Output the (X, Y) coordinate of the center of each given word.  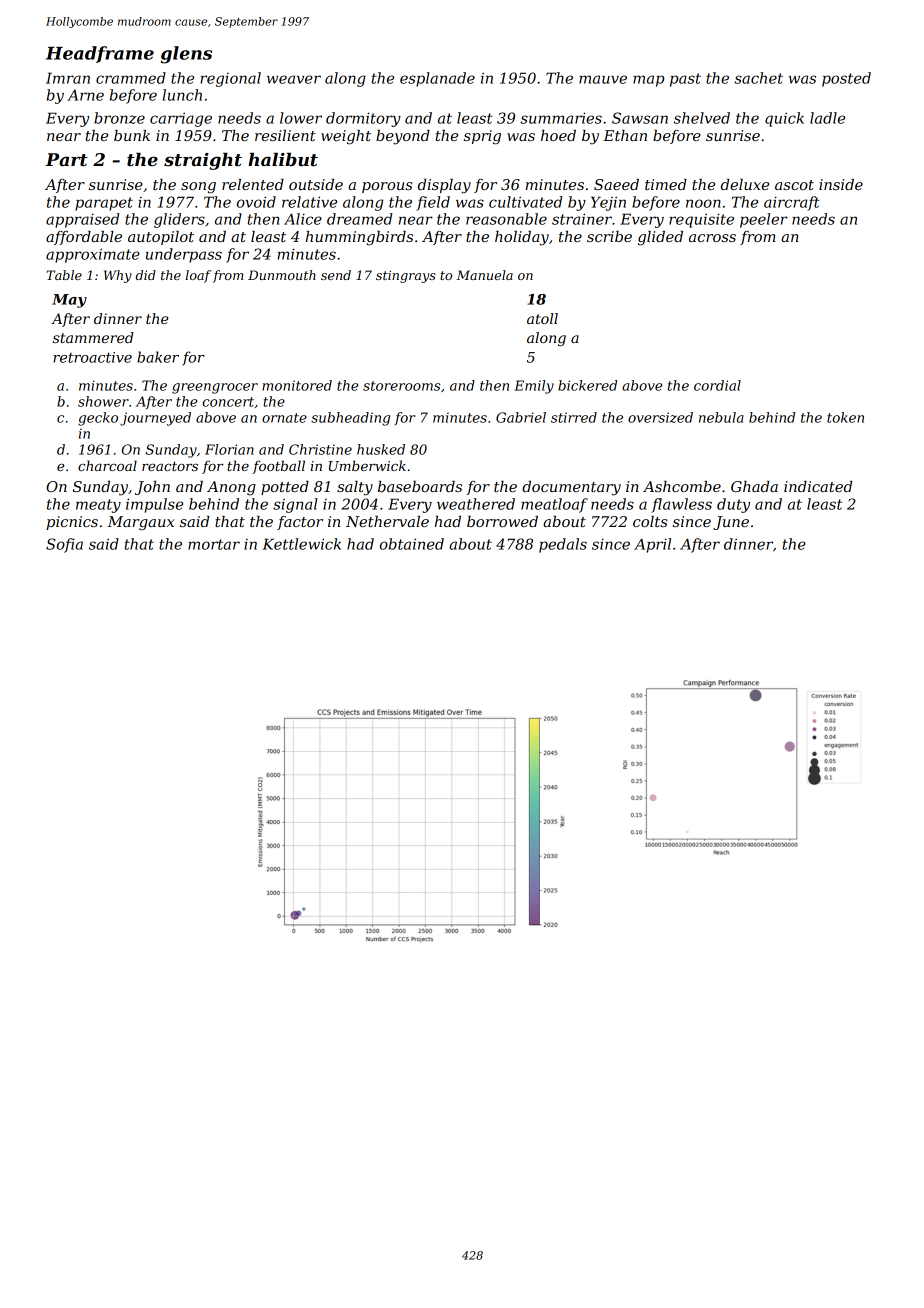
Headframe (100, 54)
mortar (214, 544)
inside (841, 184)
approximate (93, 255)
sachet (759, 78)
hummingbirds (359, 238)
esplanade (437, 79)
